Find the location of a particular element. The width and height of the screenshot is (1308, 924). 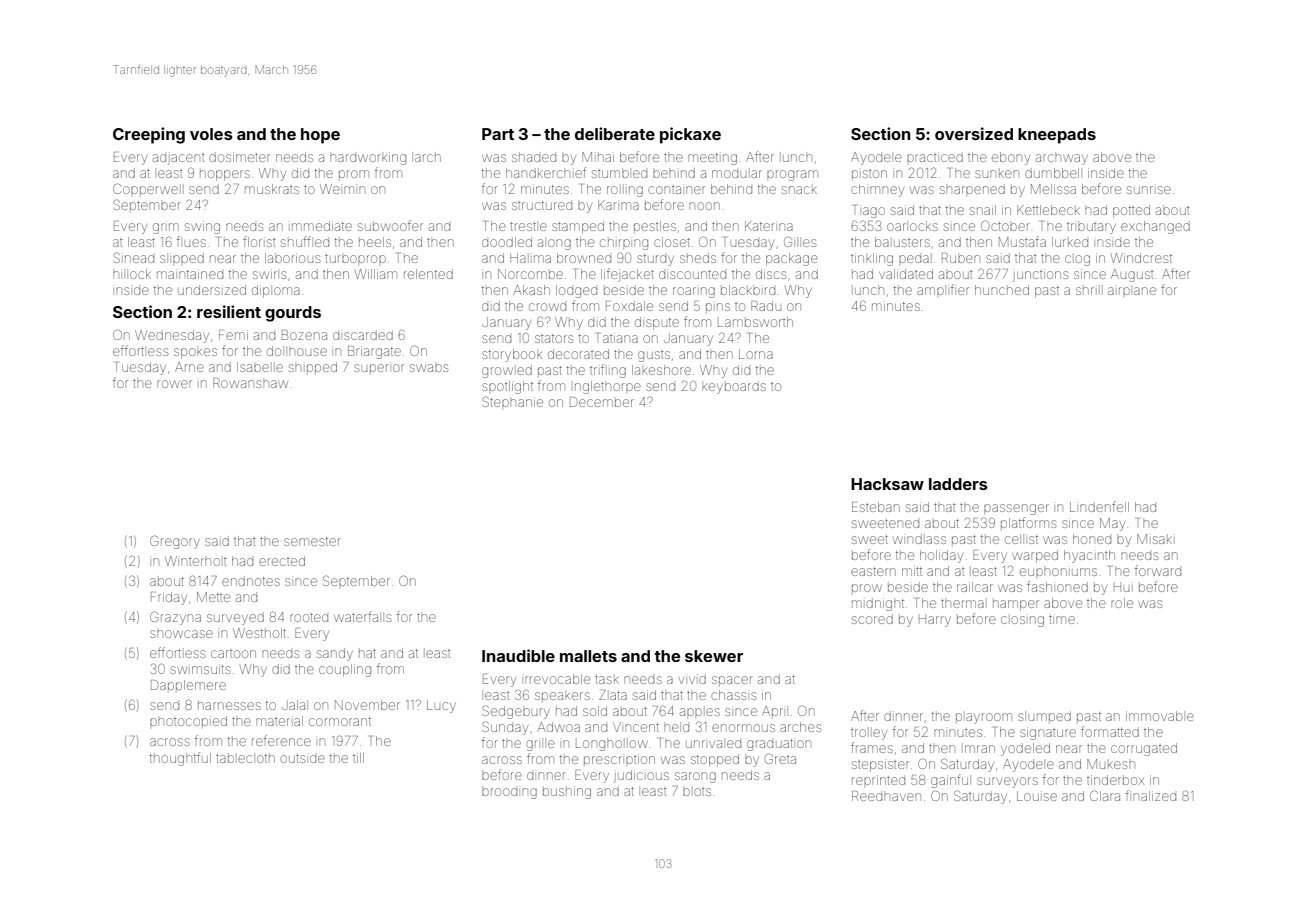

oversized is located at coordinates (974, 133).
